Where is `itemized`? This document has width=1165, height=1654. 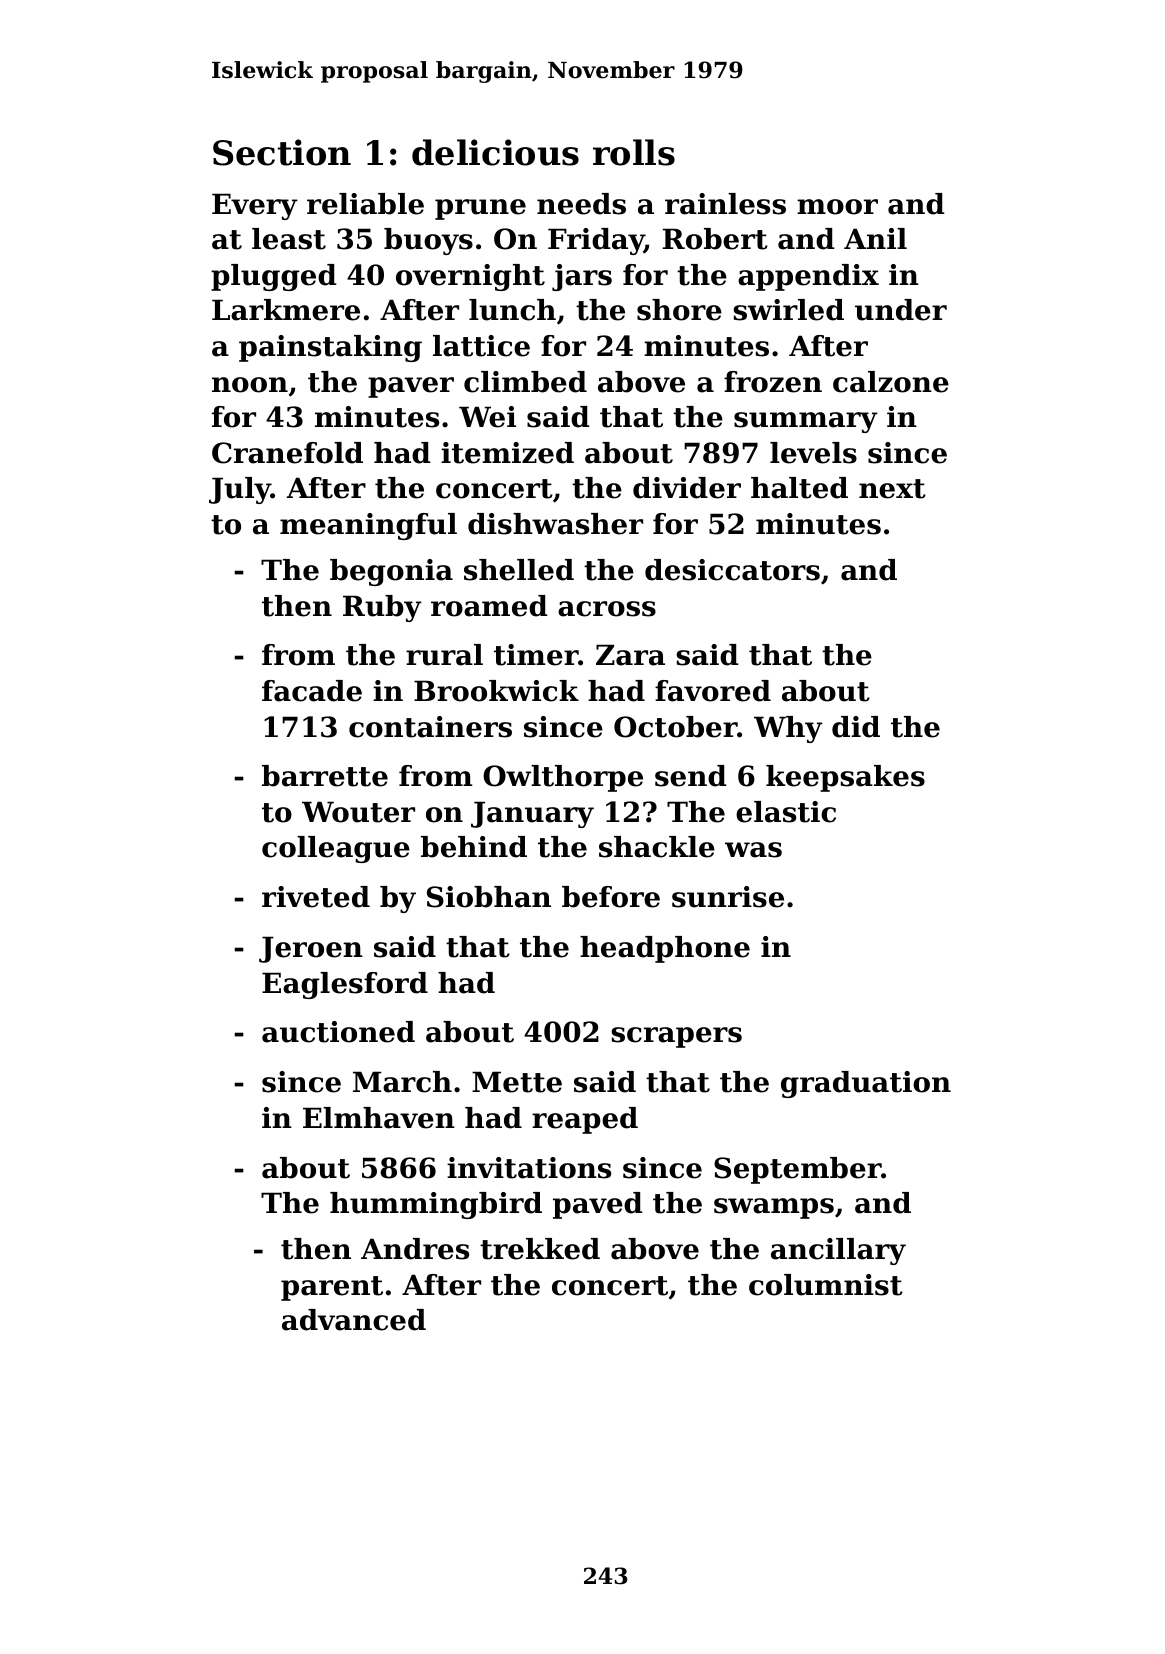
itemized is located at coordinates (507, 453).
